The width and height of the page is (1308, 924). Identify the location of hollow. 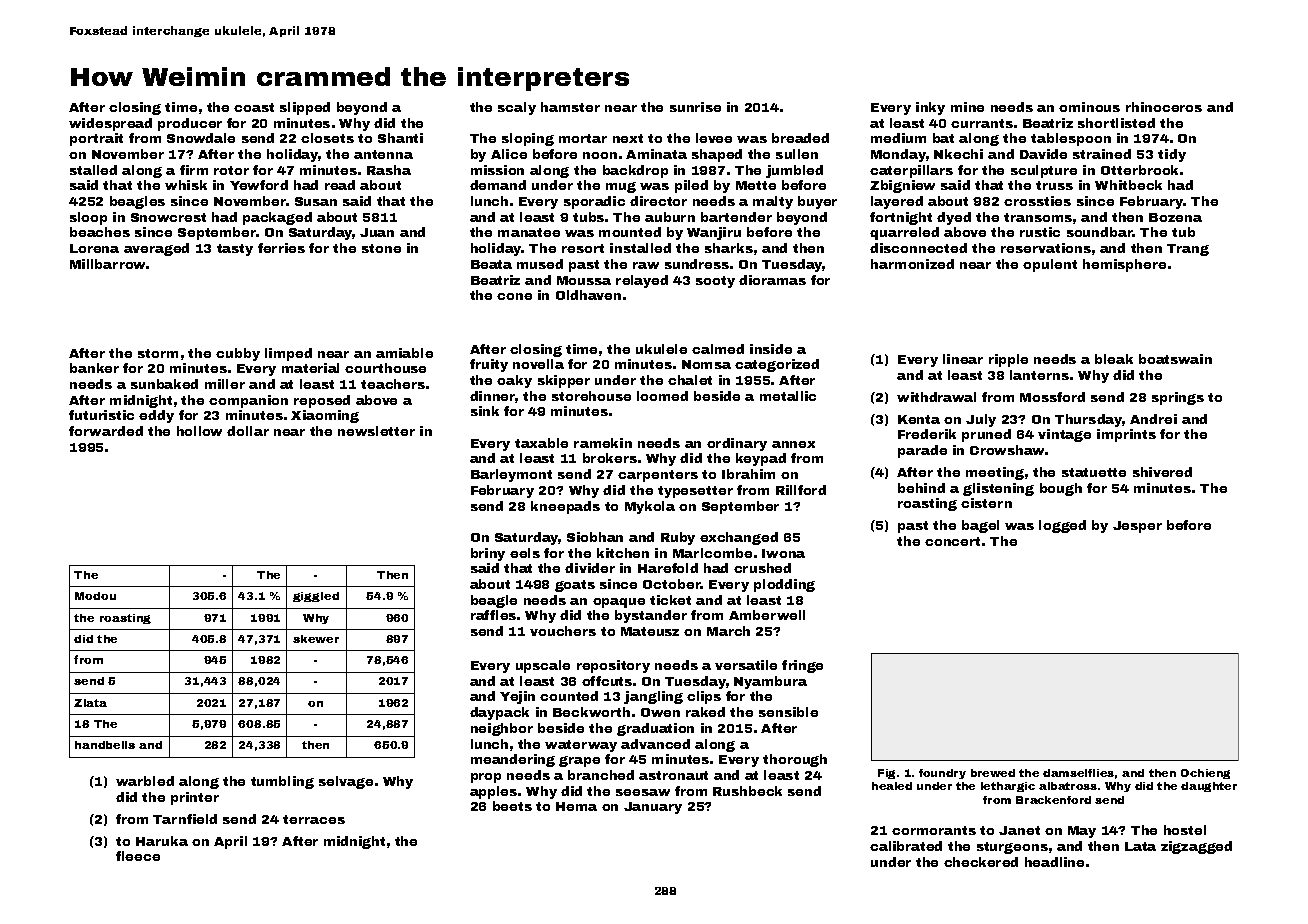
(199, 431).
